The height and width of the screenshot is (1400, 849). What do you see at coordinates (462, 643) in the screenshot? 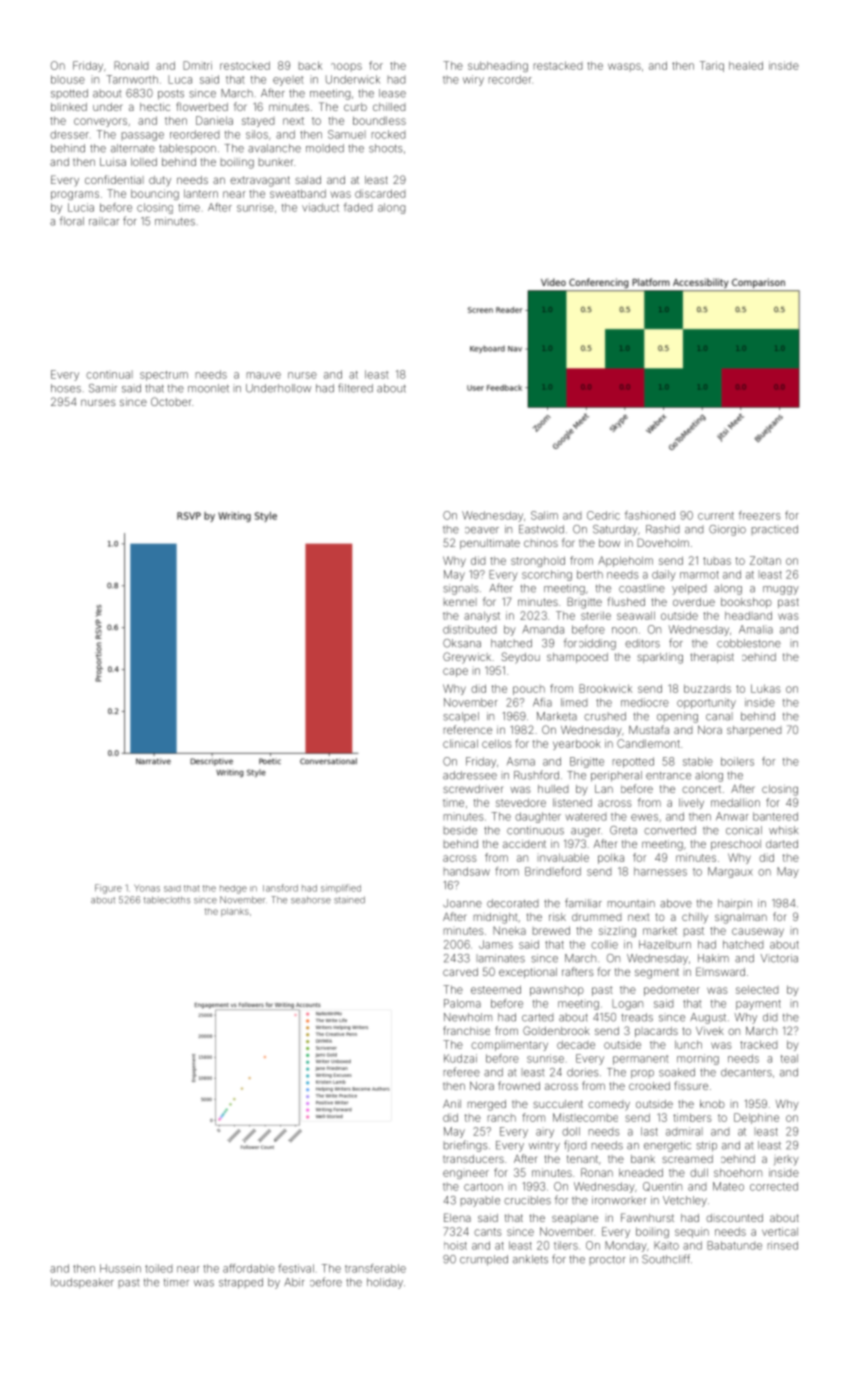
I see `Oksana` at bounding box center [462, 643].
